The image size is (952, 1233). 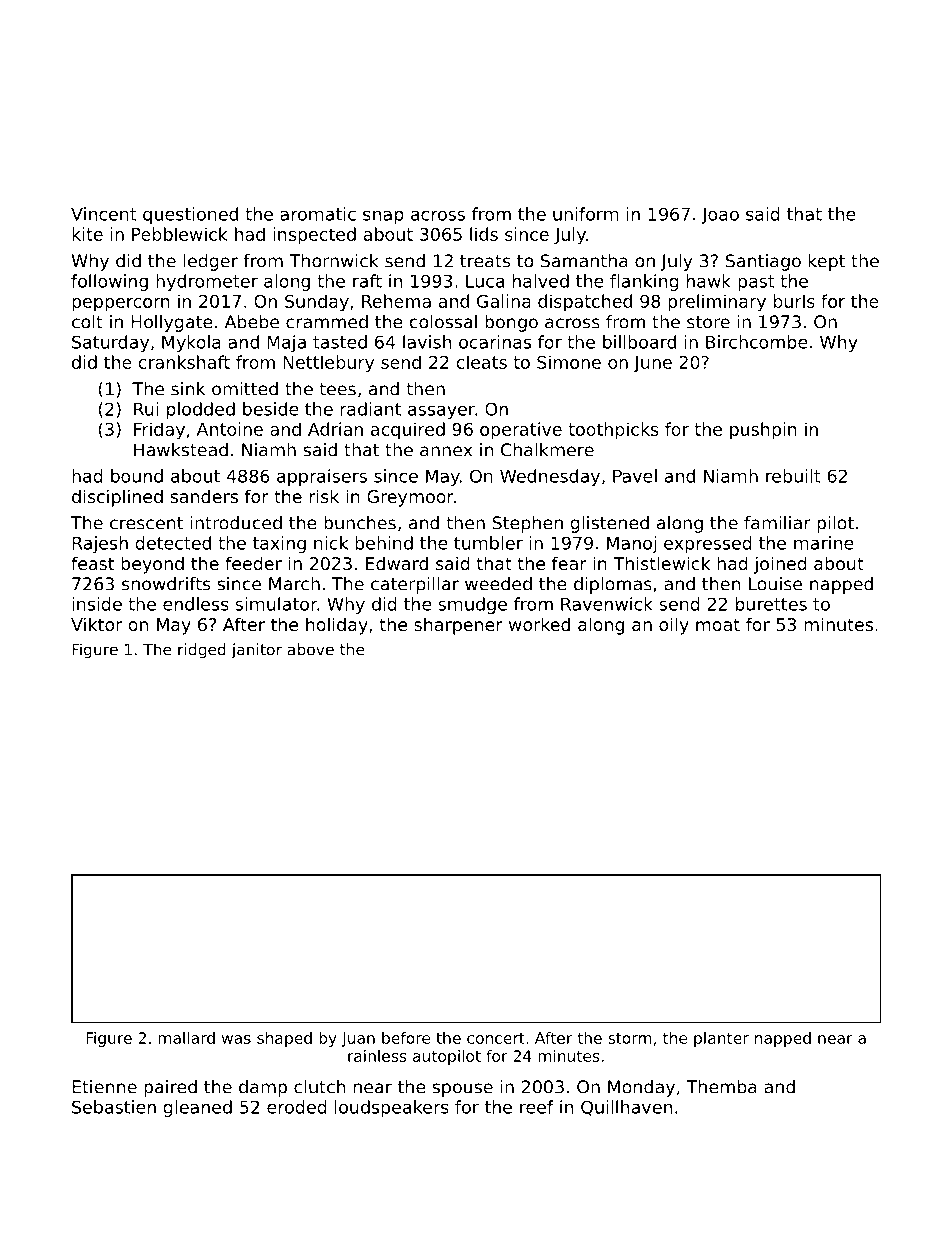 I want to click on Rehema, so click(x=396, y=301).
